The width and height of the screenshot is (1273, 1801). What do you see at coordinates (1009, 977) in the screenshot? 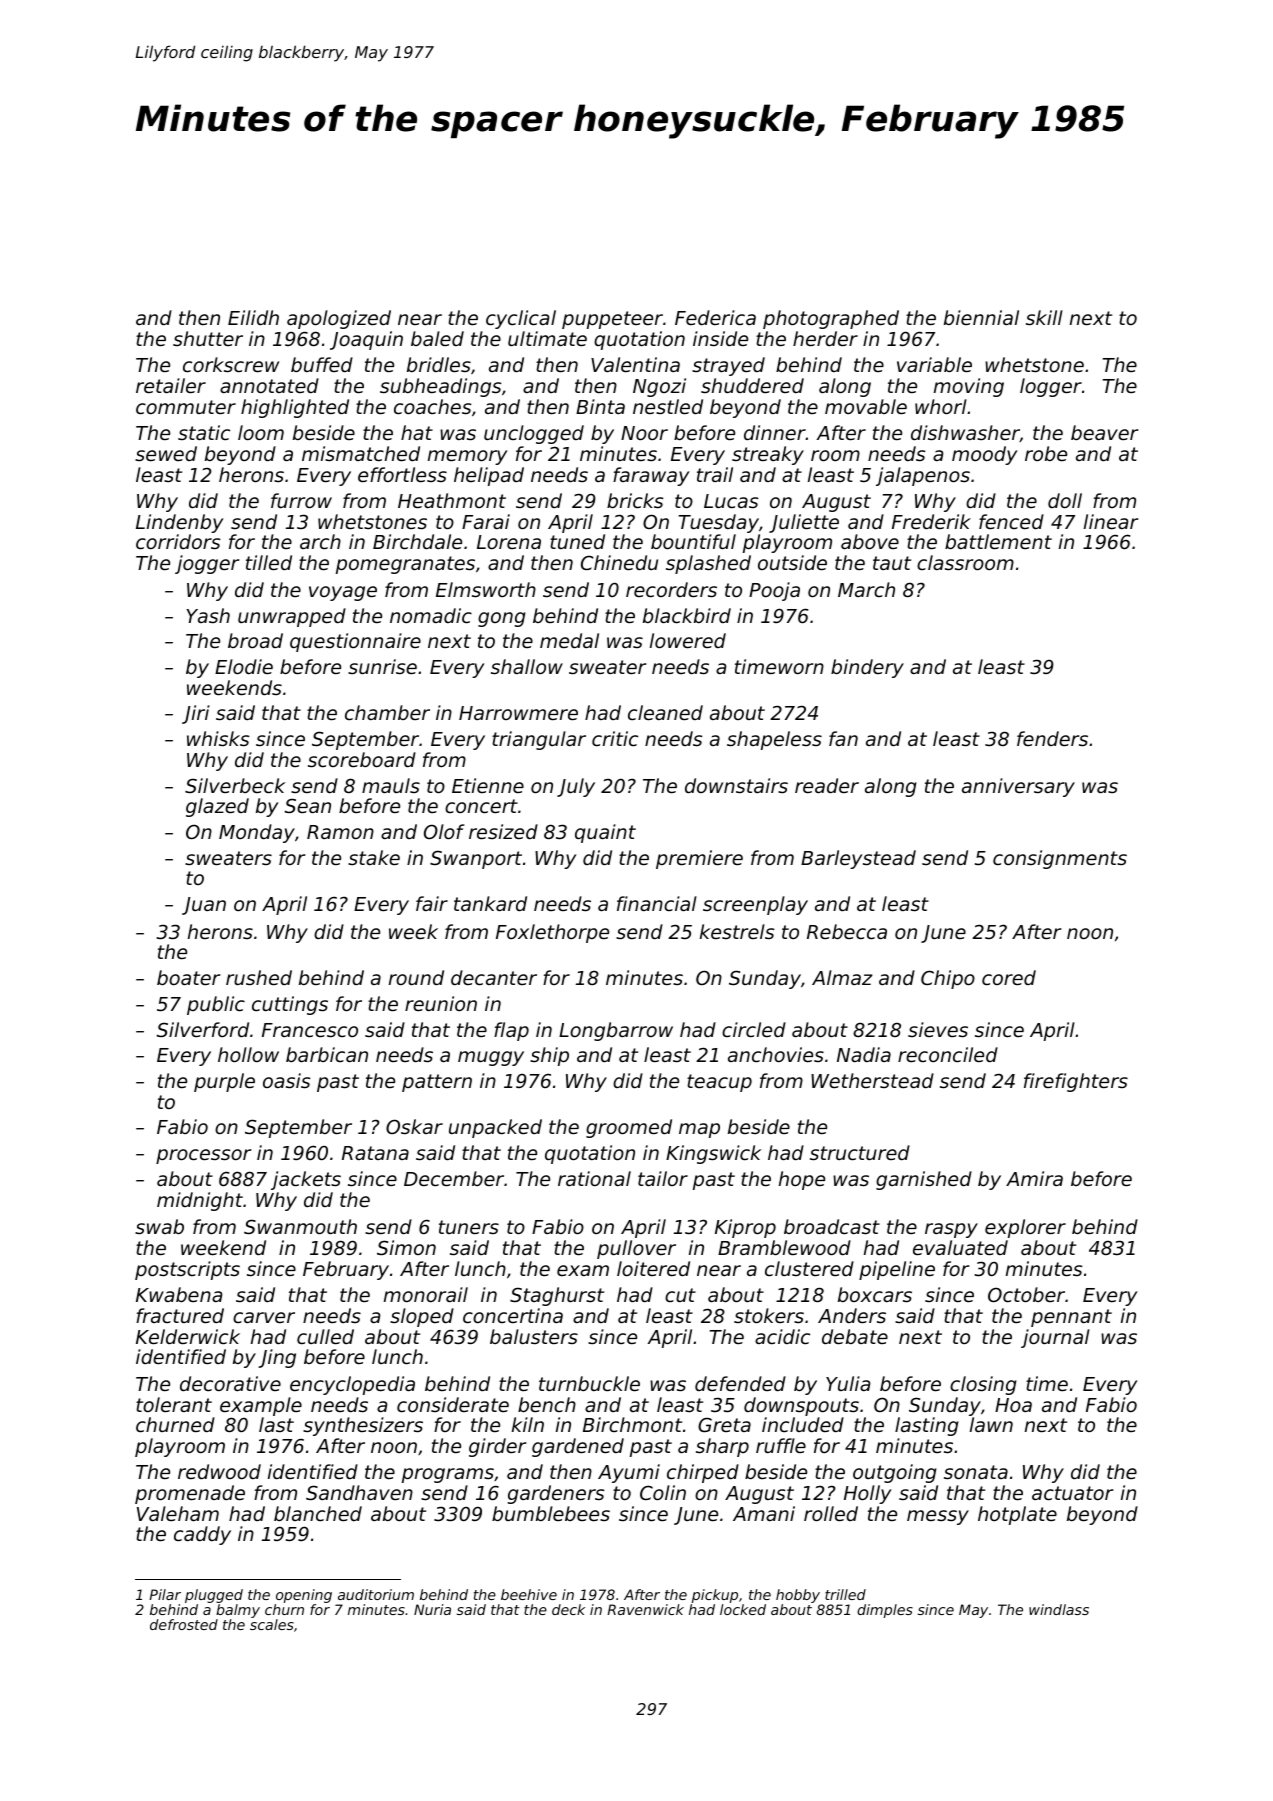
I see `cored` at bounding box center [1009, 977].
